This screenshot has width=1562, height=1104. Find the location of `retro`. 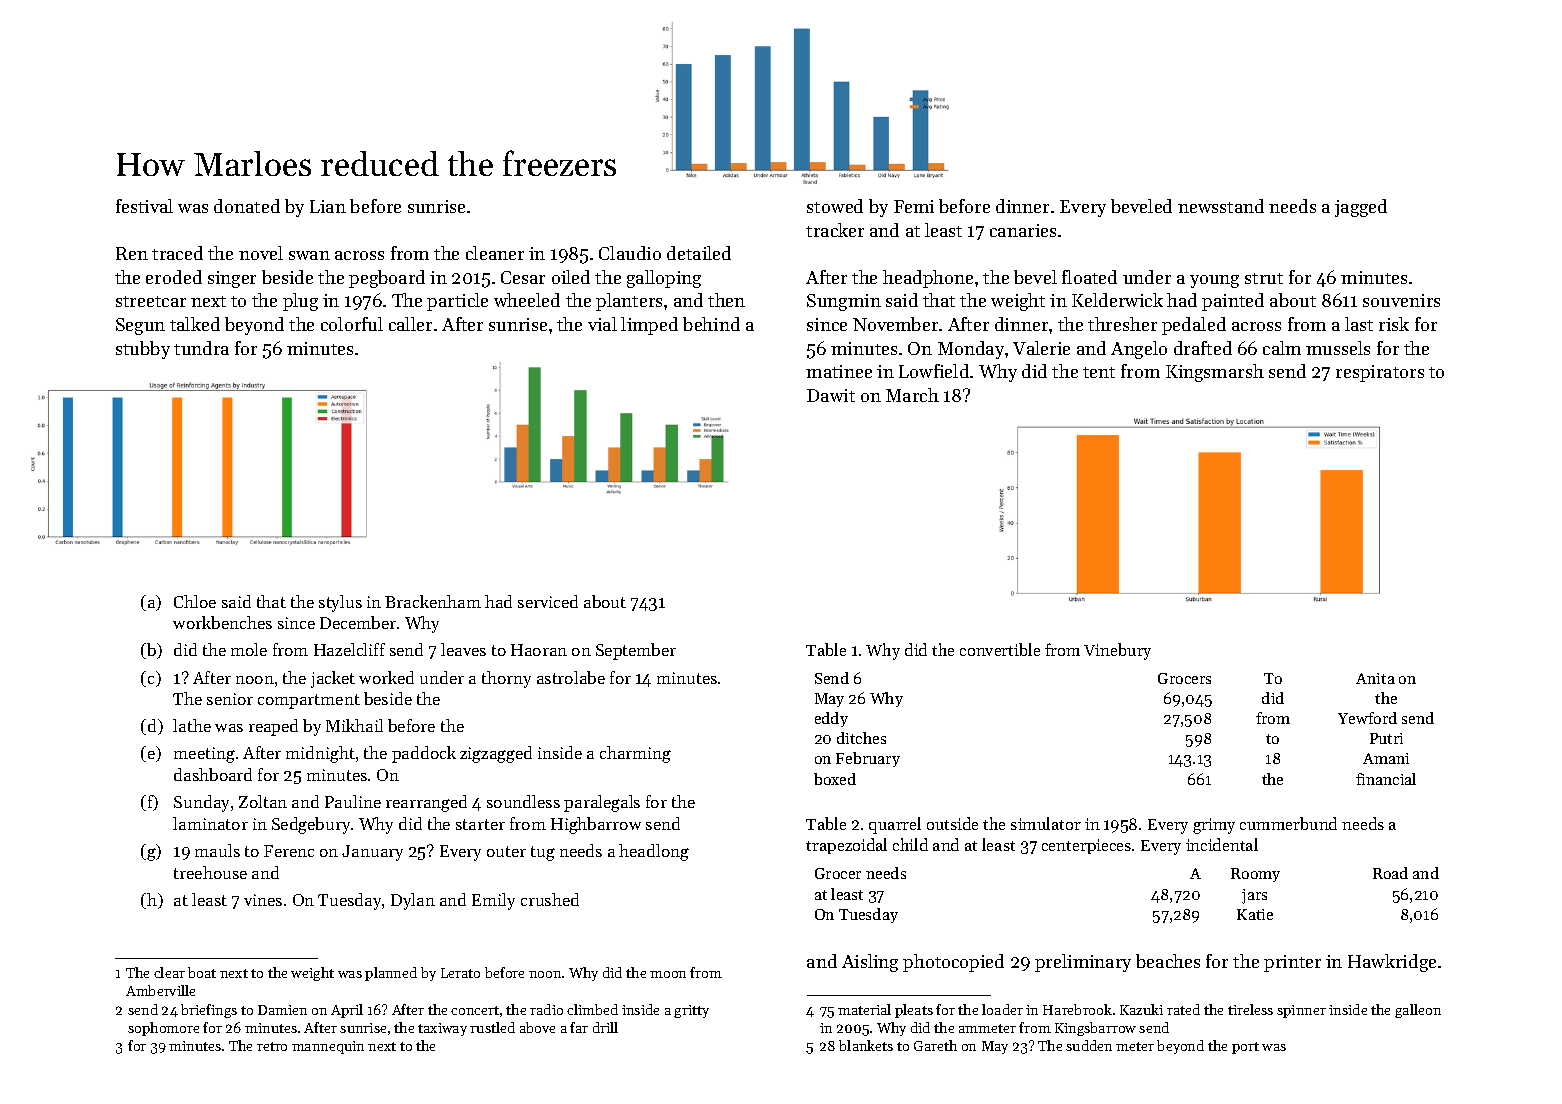

retro is located at coordinates (272, 1046).
